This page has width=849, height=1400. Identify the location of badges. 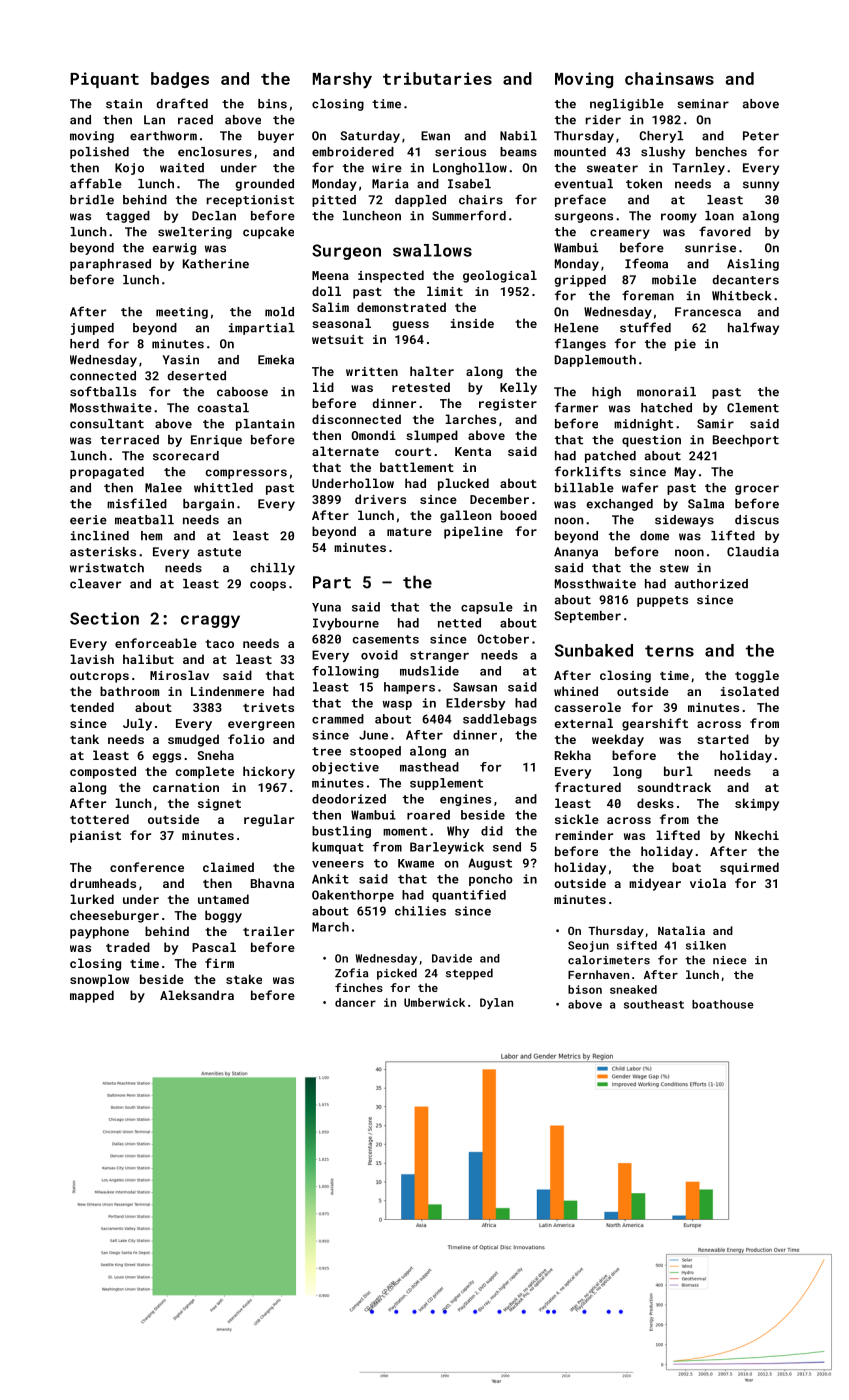
(180, 80).
